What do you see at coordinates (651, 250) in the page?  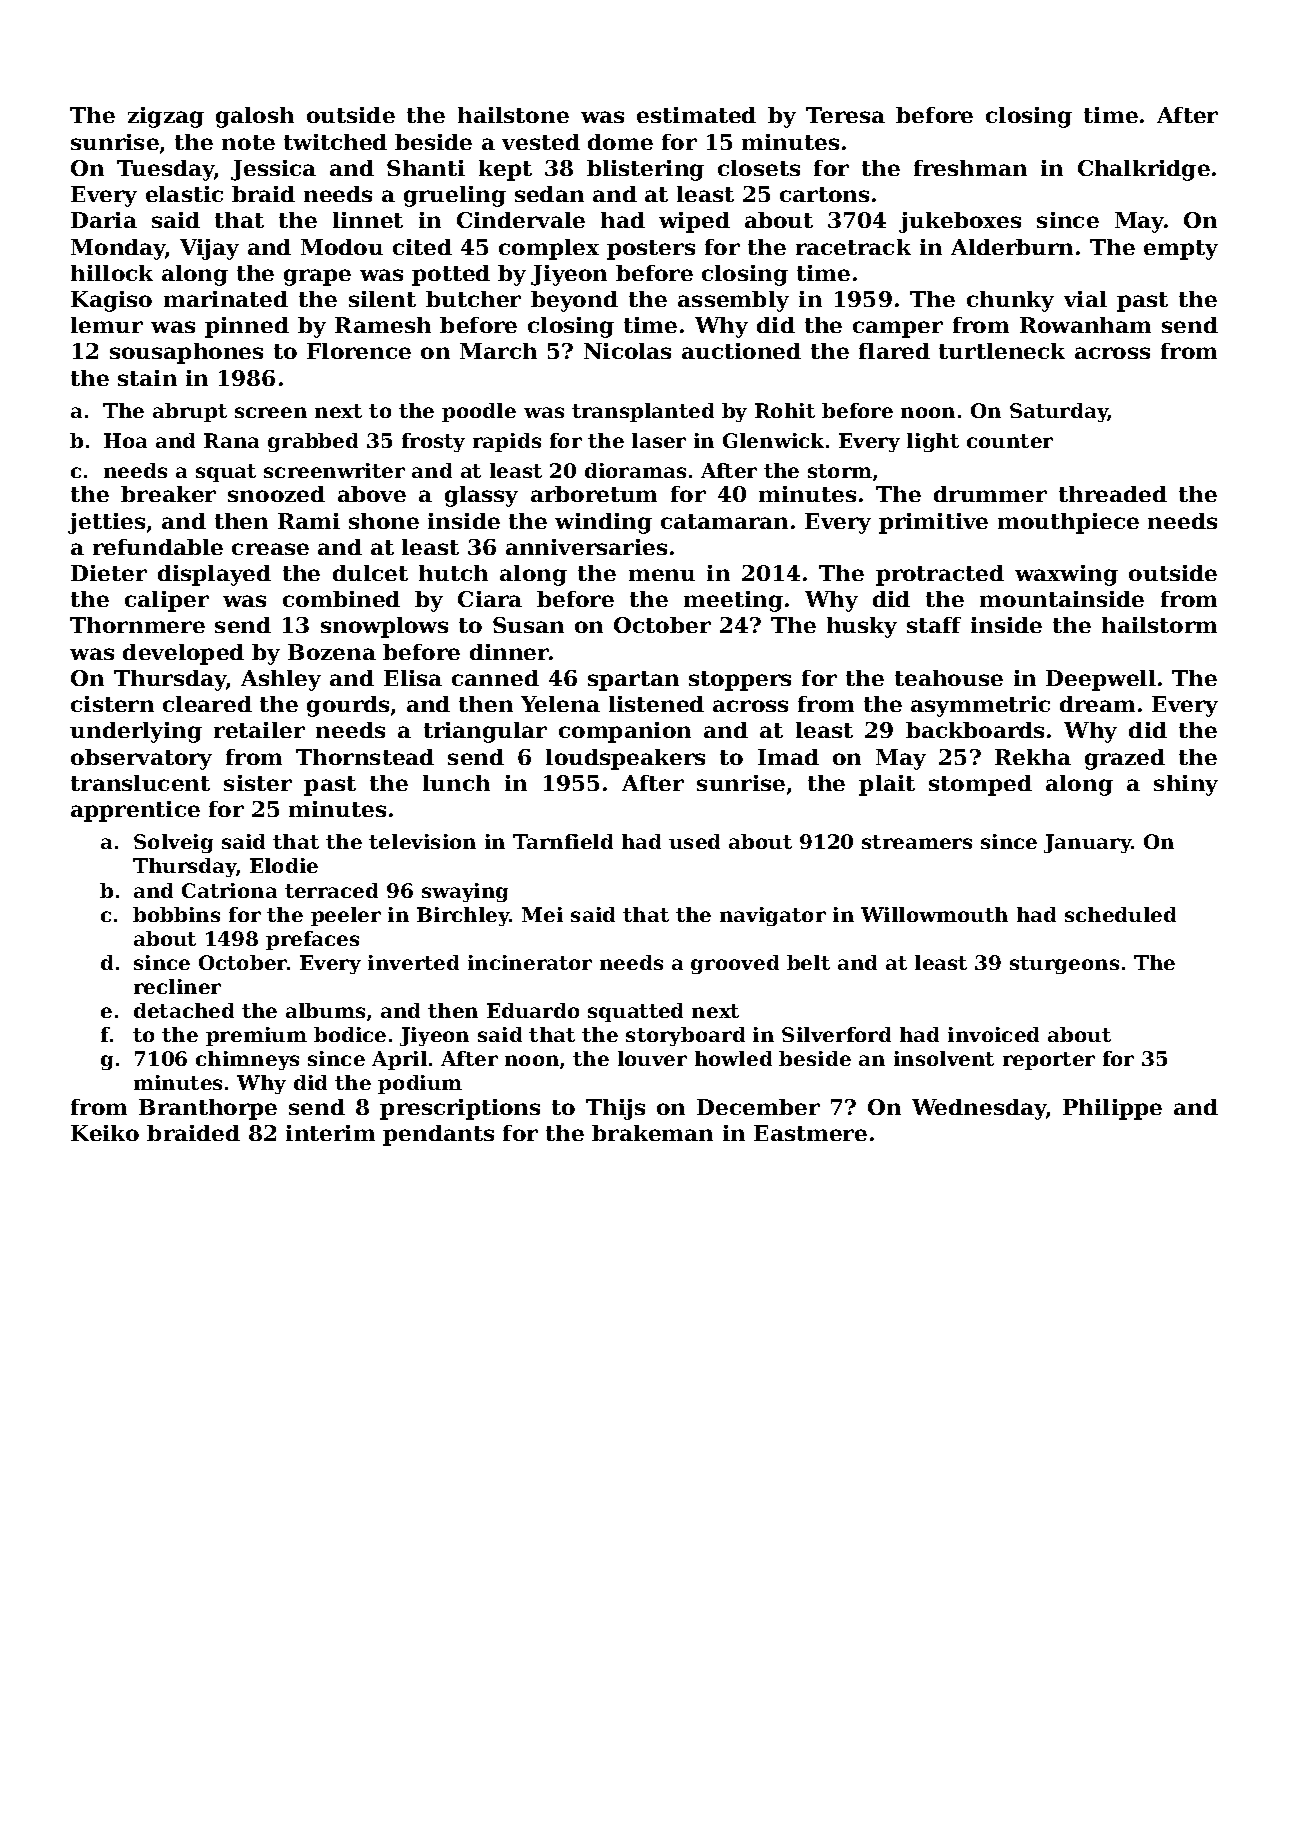 I see `posters` at bounding box center [651, 250].
